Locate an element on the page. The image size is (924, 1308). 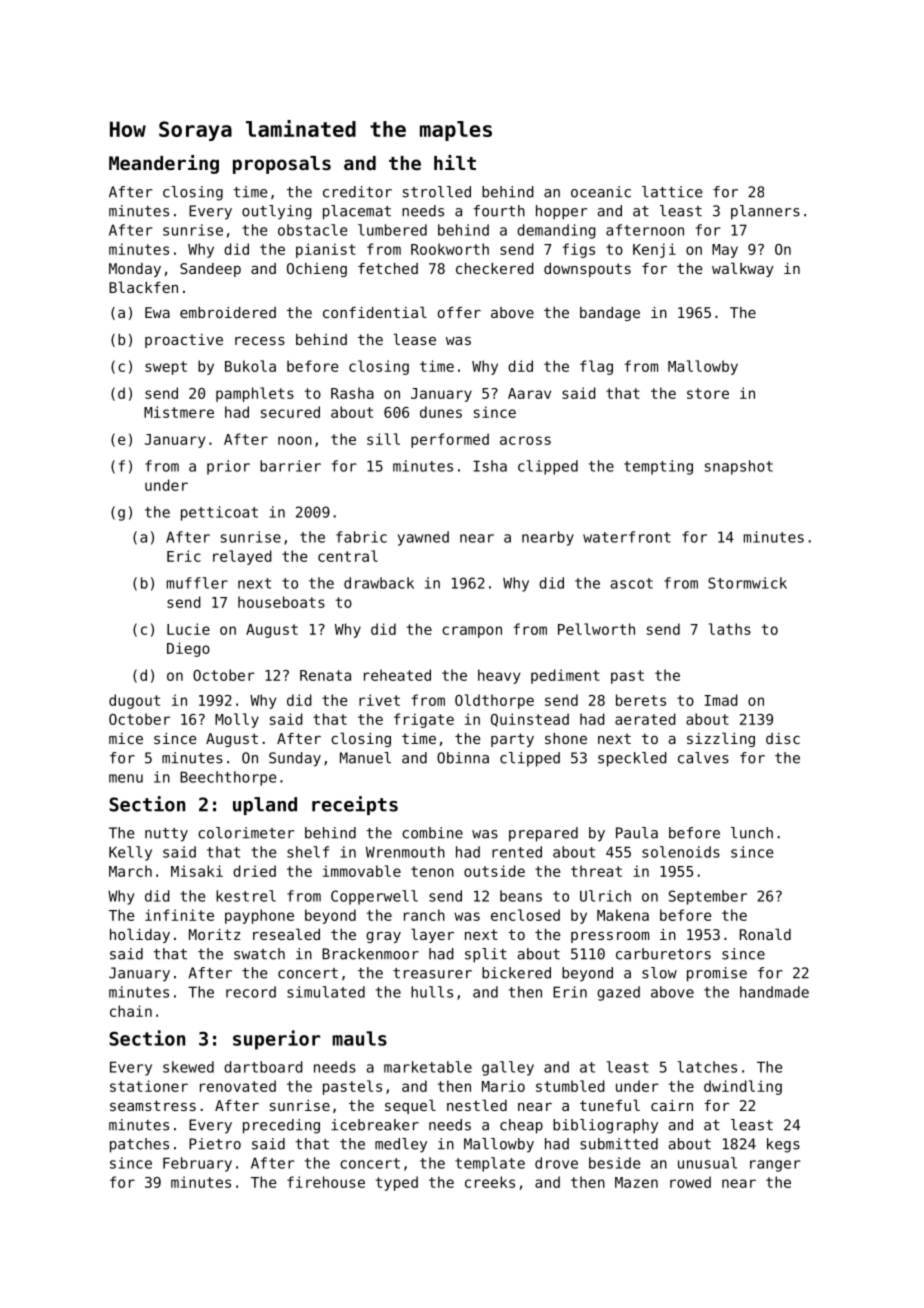
hulls is located at coordinates (432, 992).
